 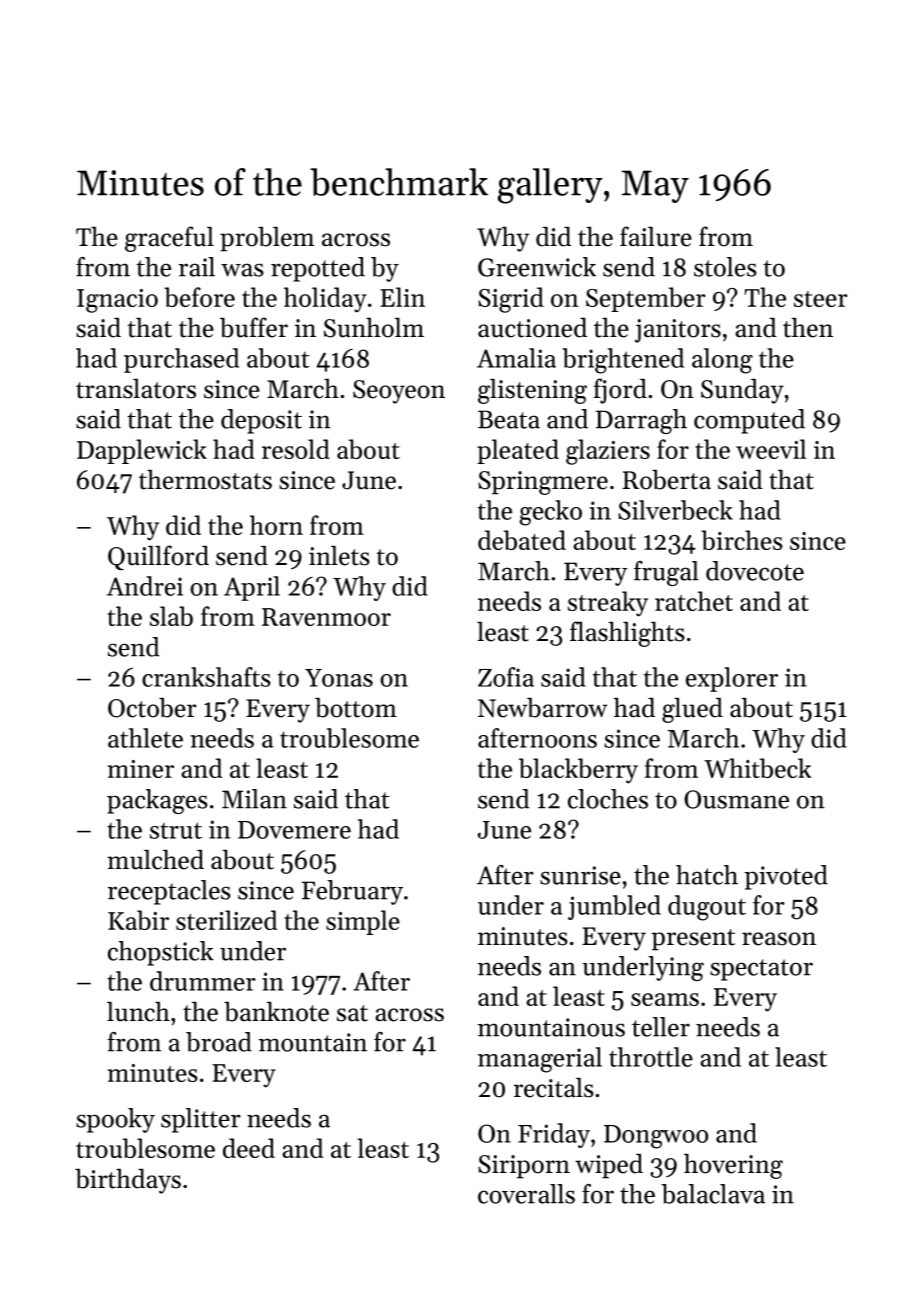 I want to click on Ignacio, so click(x=117, y=301).
